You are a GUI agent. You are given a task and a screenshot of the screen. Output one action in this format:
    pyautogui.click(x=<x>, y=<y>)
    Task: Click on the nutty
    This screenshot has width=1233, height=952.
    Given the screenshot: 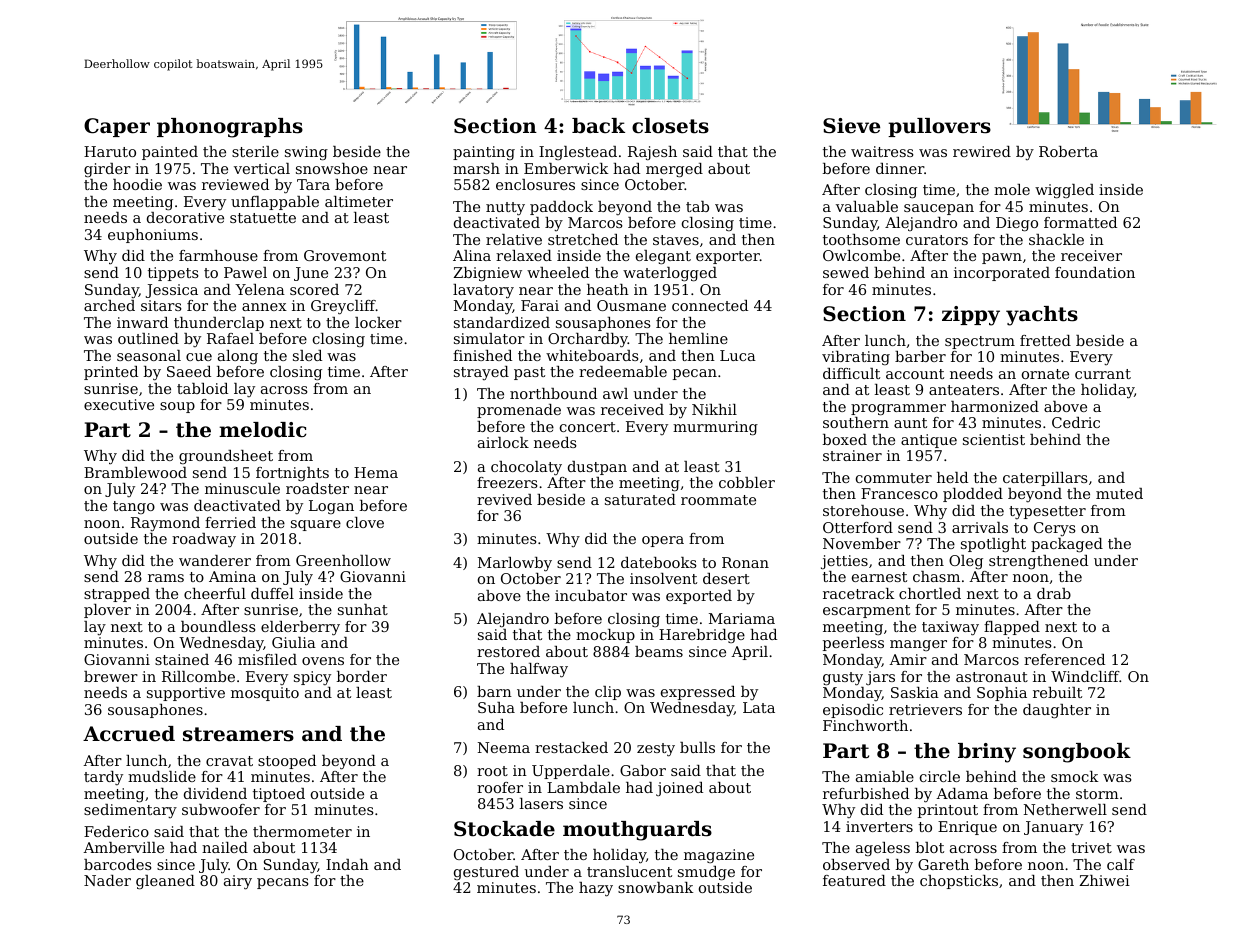 What is the action you would take?
    pyautogui.click(x=505, y=209)
